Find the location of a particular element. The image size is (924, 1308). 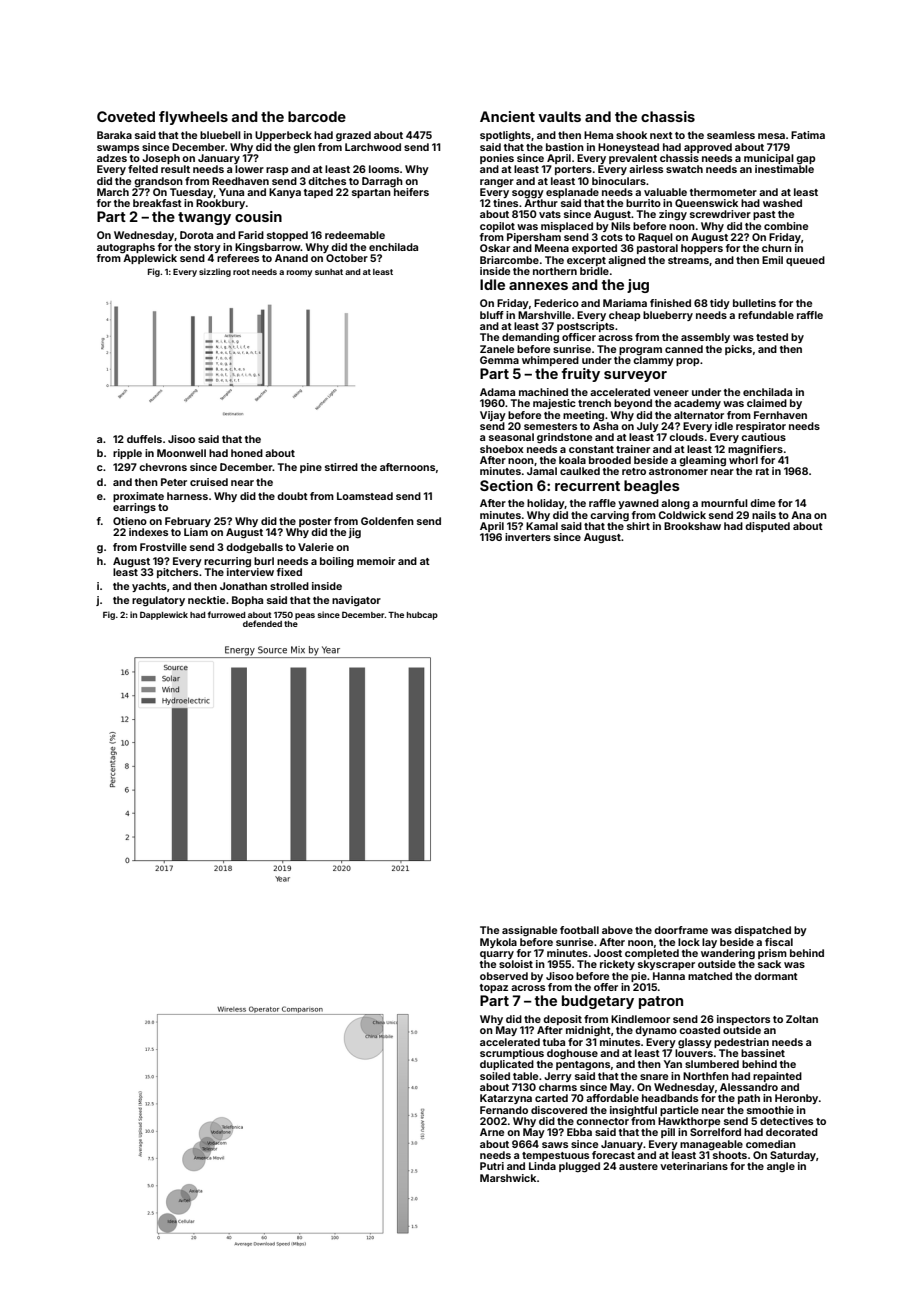

Putri is located at coordinates (492, 1166).
